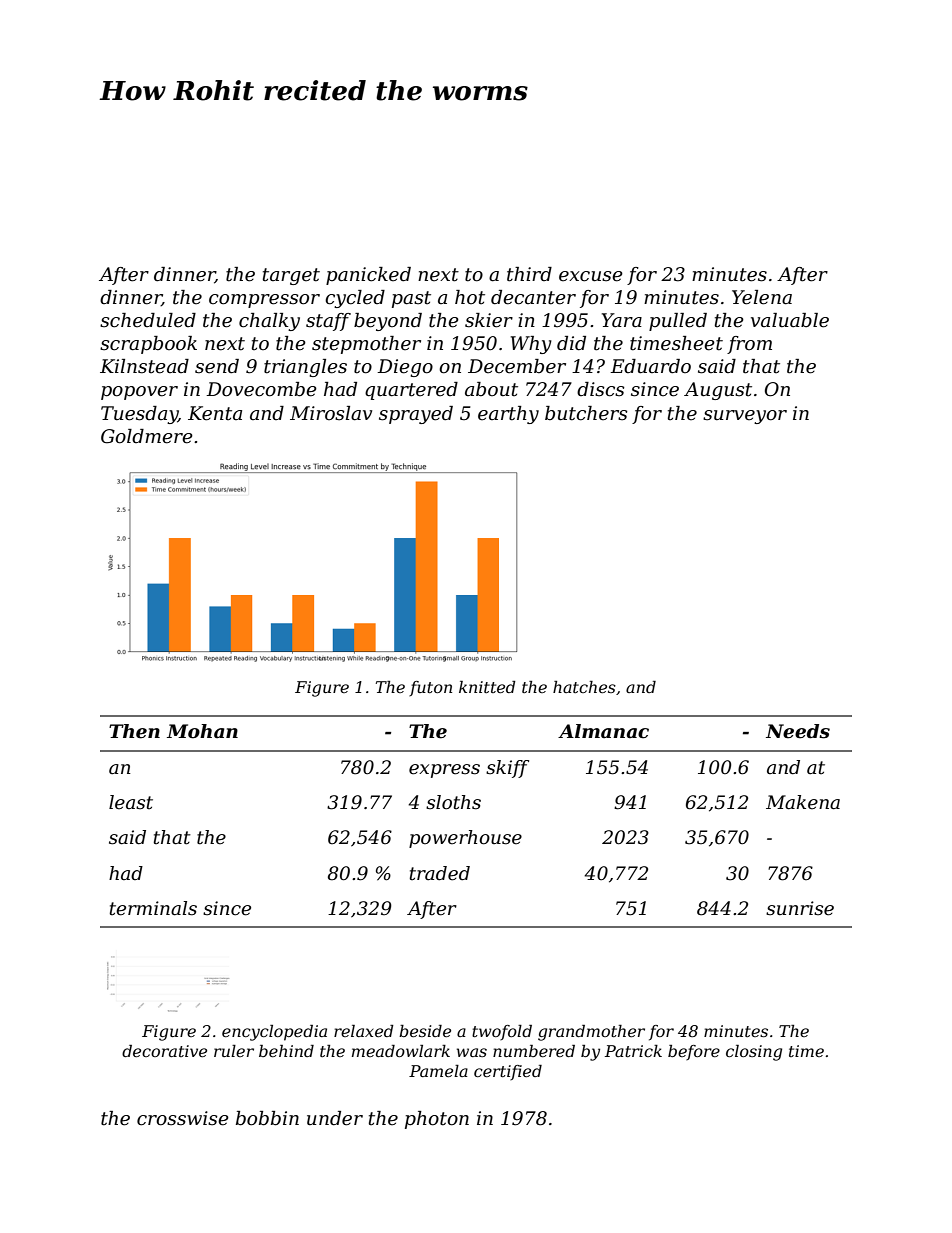  Describe the element at coordinates (762, 297) in the screenshot. I see `Yelena` at that location.
